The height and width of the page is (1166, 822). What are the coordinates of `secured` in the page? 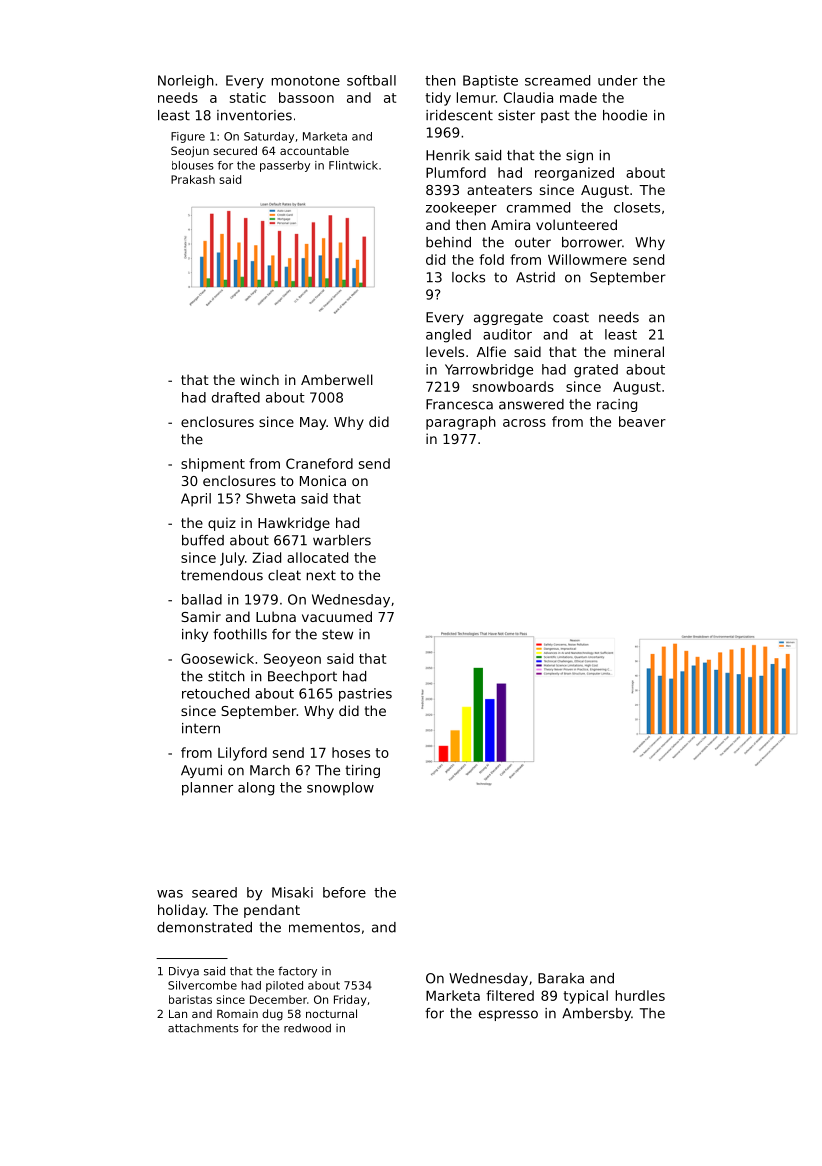 It's located at (235, 150).
